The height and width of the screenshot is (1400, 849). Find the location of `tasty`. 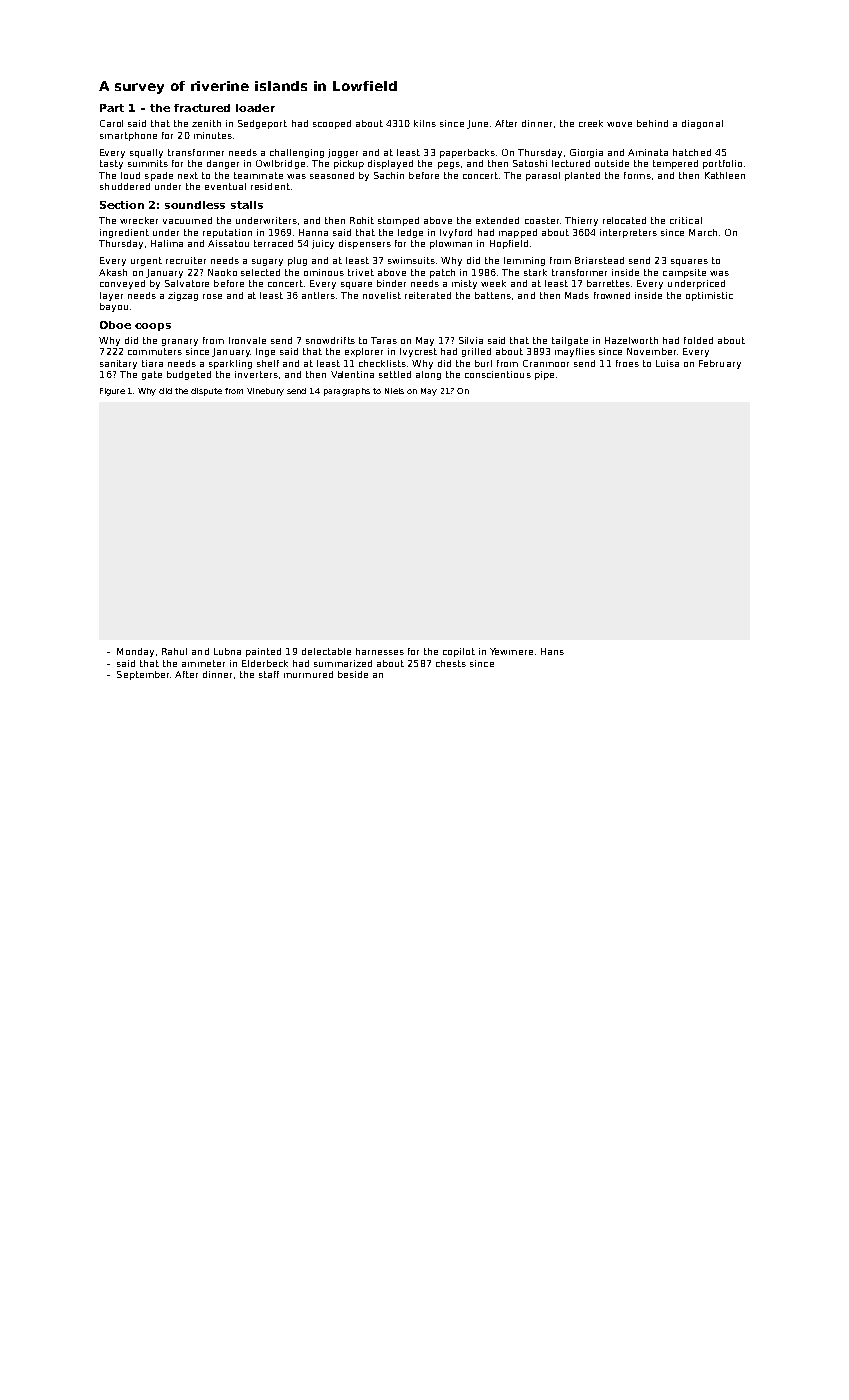

tasty is located at coordinates (111, 164).
